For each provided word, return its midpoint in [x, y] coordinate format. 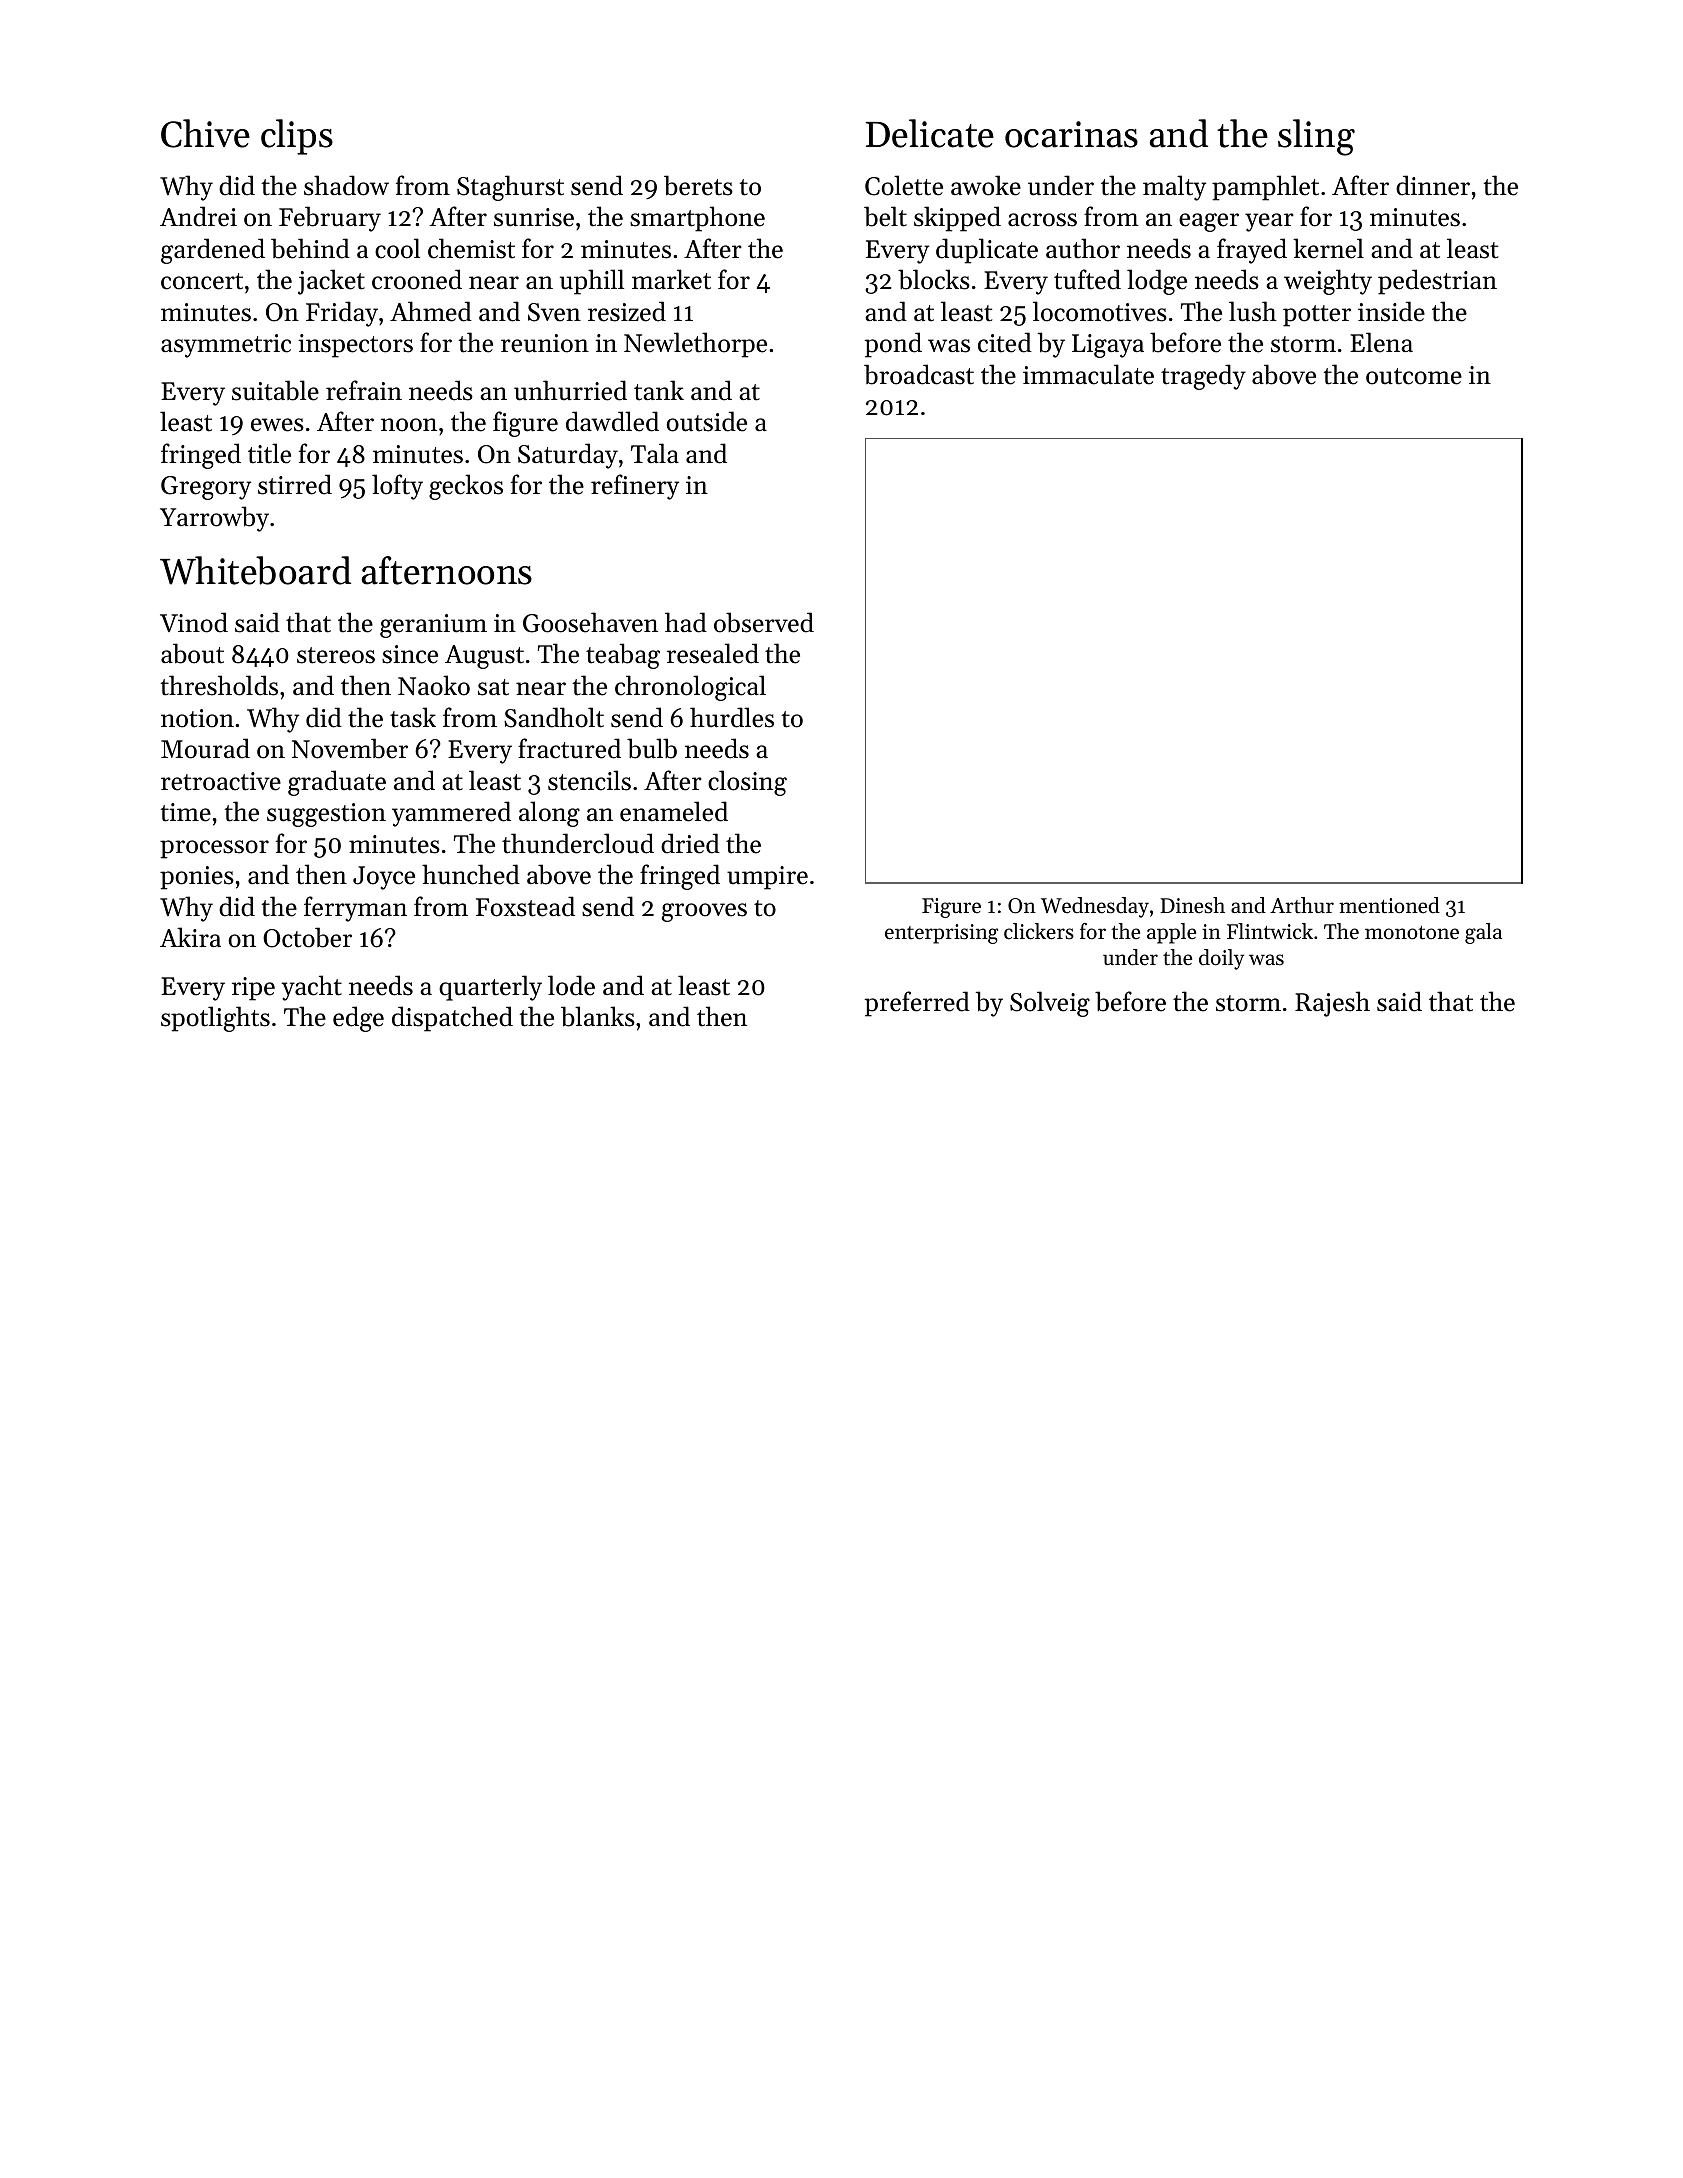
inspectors [355, 346]
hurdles [732, 717]
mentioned [1389, 905]
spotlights [215, 1019]
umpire [767, 878]
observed [764, 622]
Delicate [930, 133]
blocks [934, 279]
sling [1316, 137]
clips [297, 137]
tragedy [1203, 377]
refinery [635, 487]
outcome [1414, 376]
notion [197, 718]
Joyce [384, 878]
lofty [397, 487]
